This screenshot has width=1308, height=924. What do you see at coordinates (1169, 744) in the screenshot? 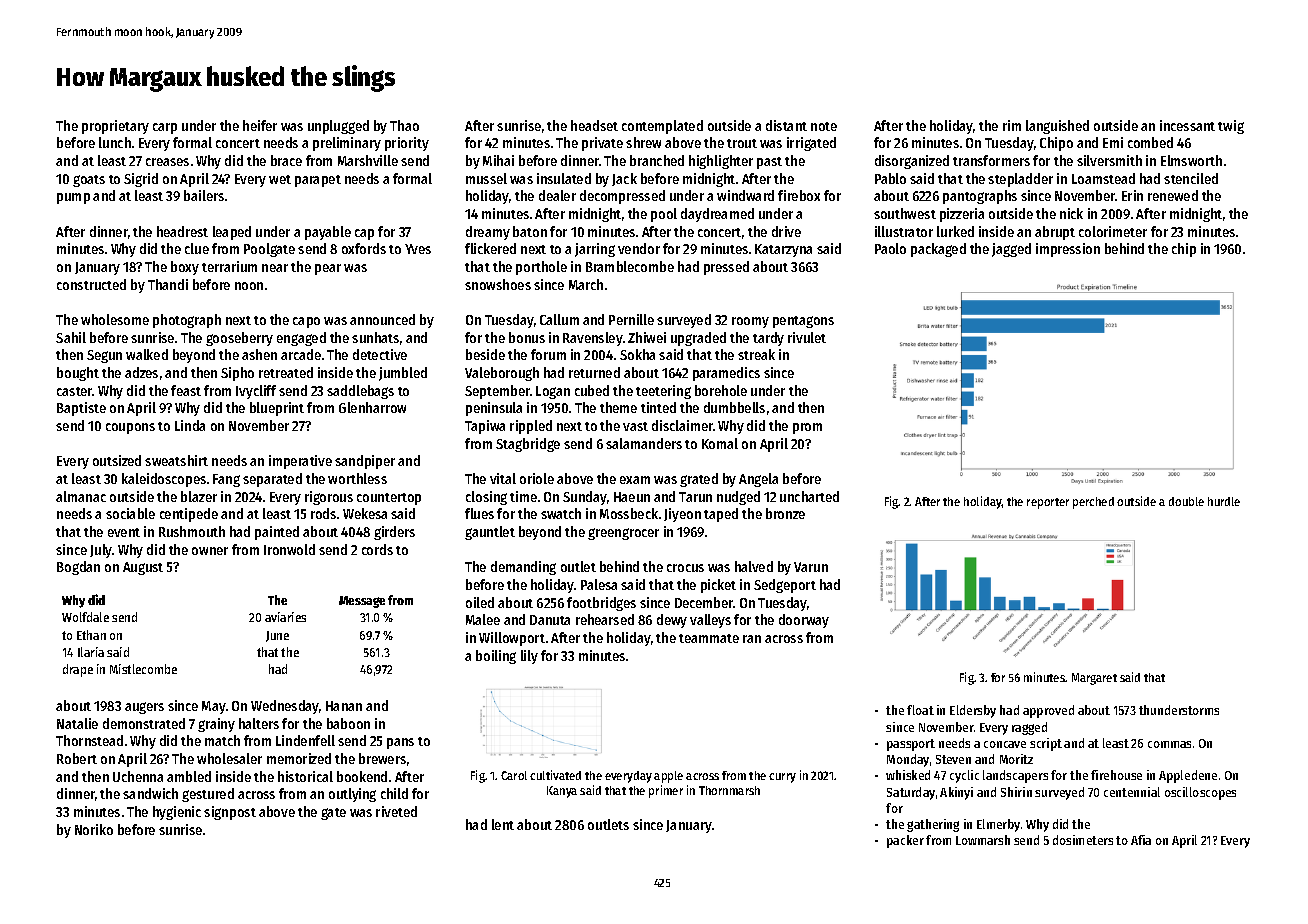
I see `commas` at bounding box center [1169, 744].
